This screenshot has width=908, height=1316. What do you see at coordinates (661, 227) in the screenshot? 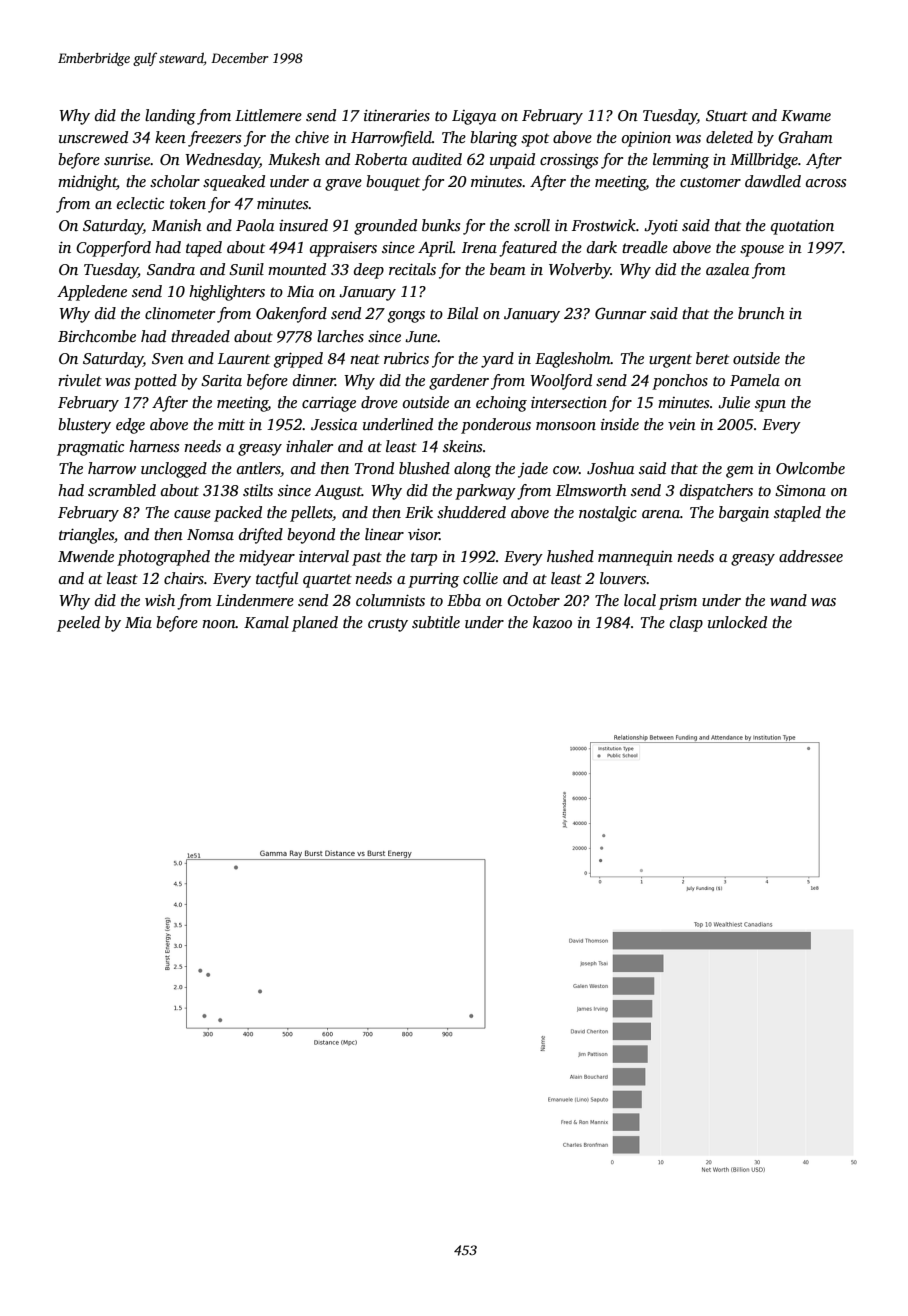
I see `Jyoti` at bounding box center [661, 227].
